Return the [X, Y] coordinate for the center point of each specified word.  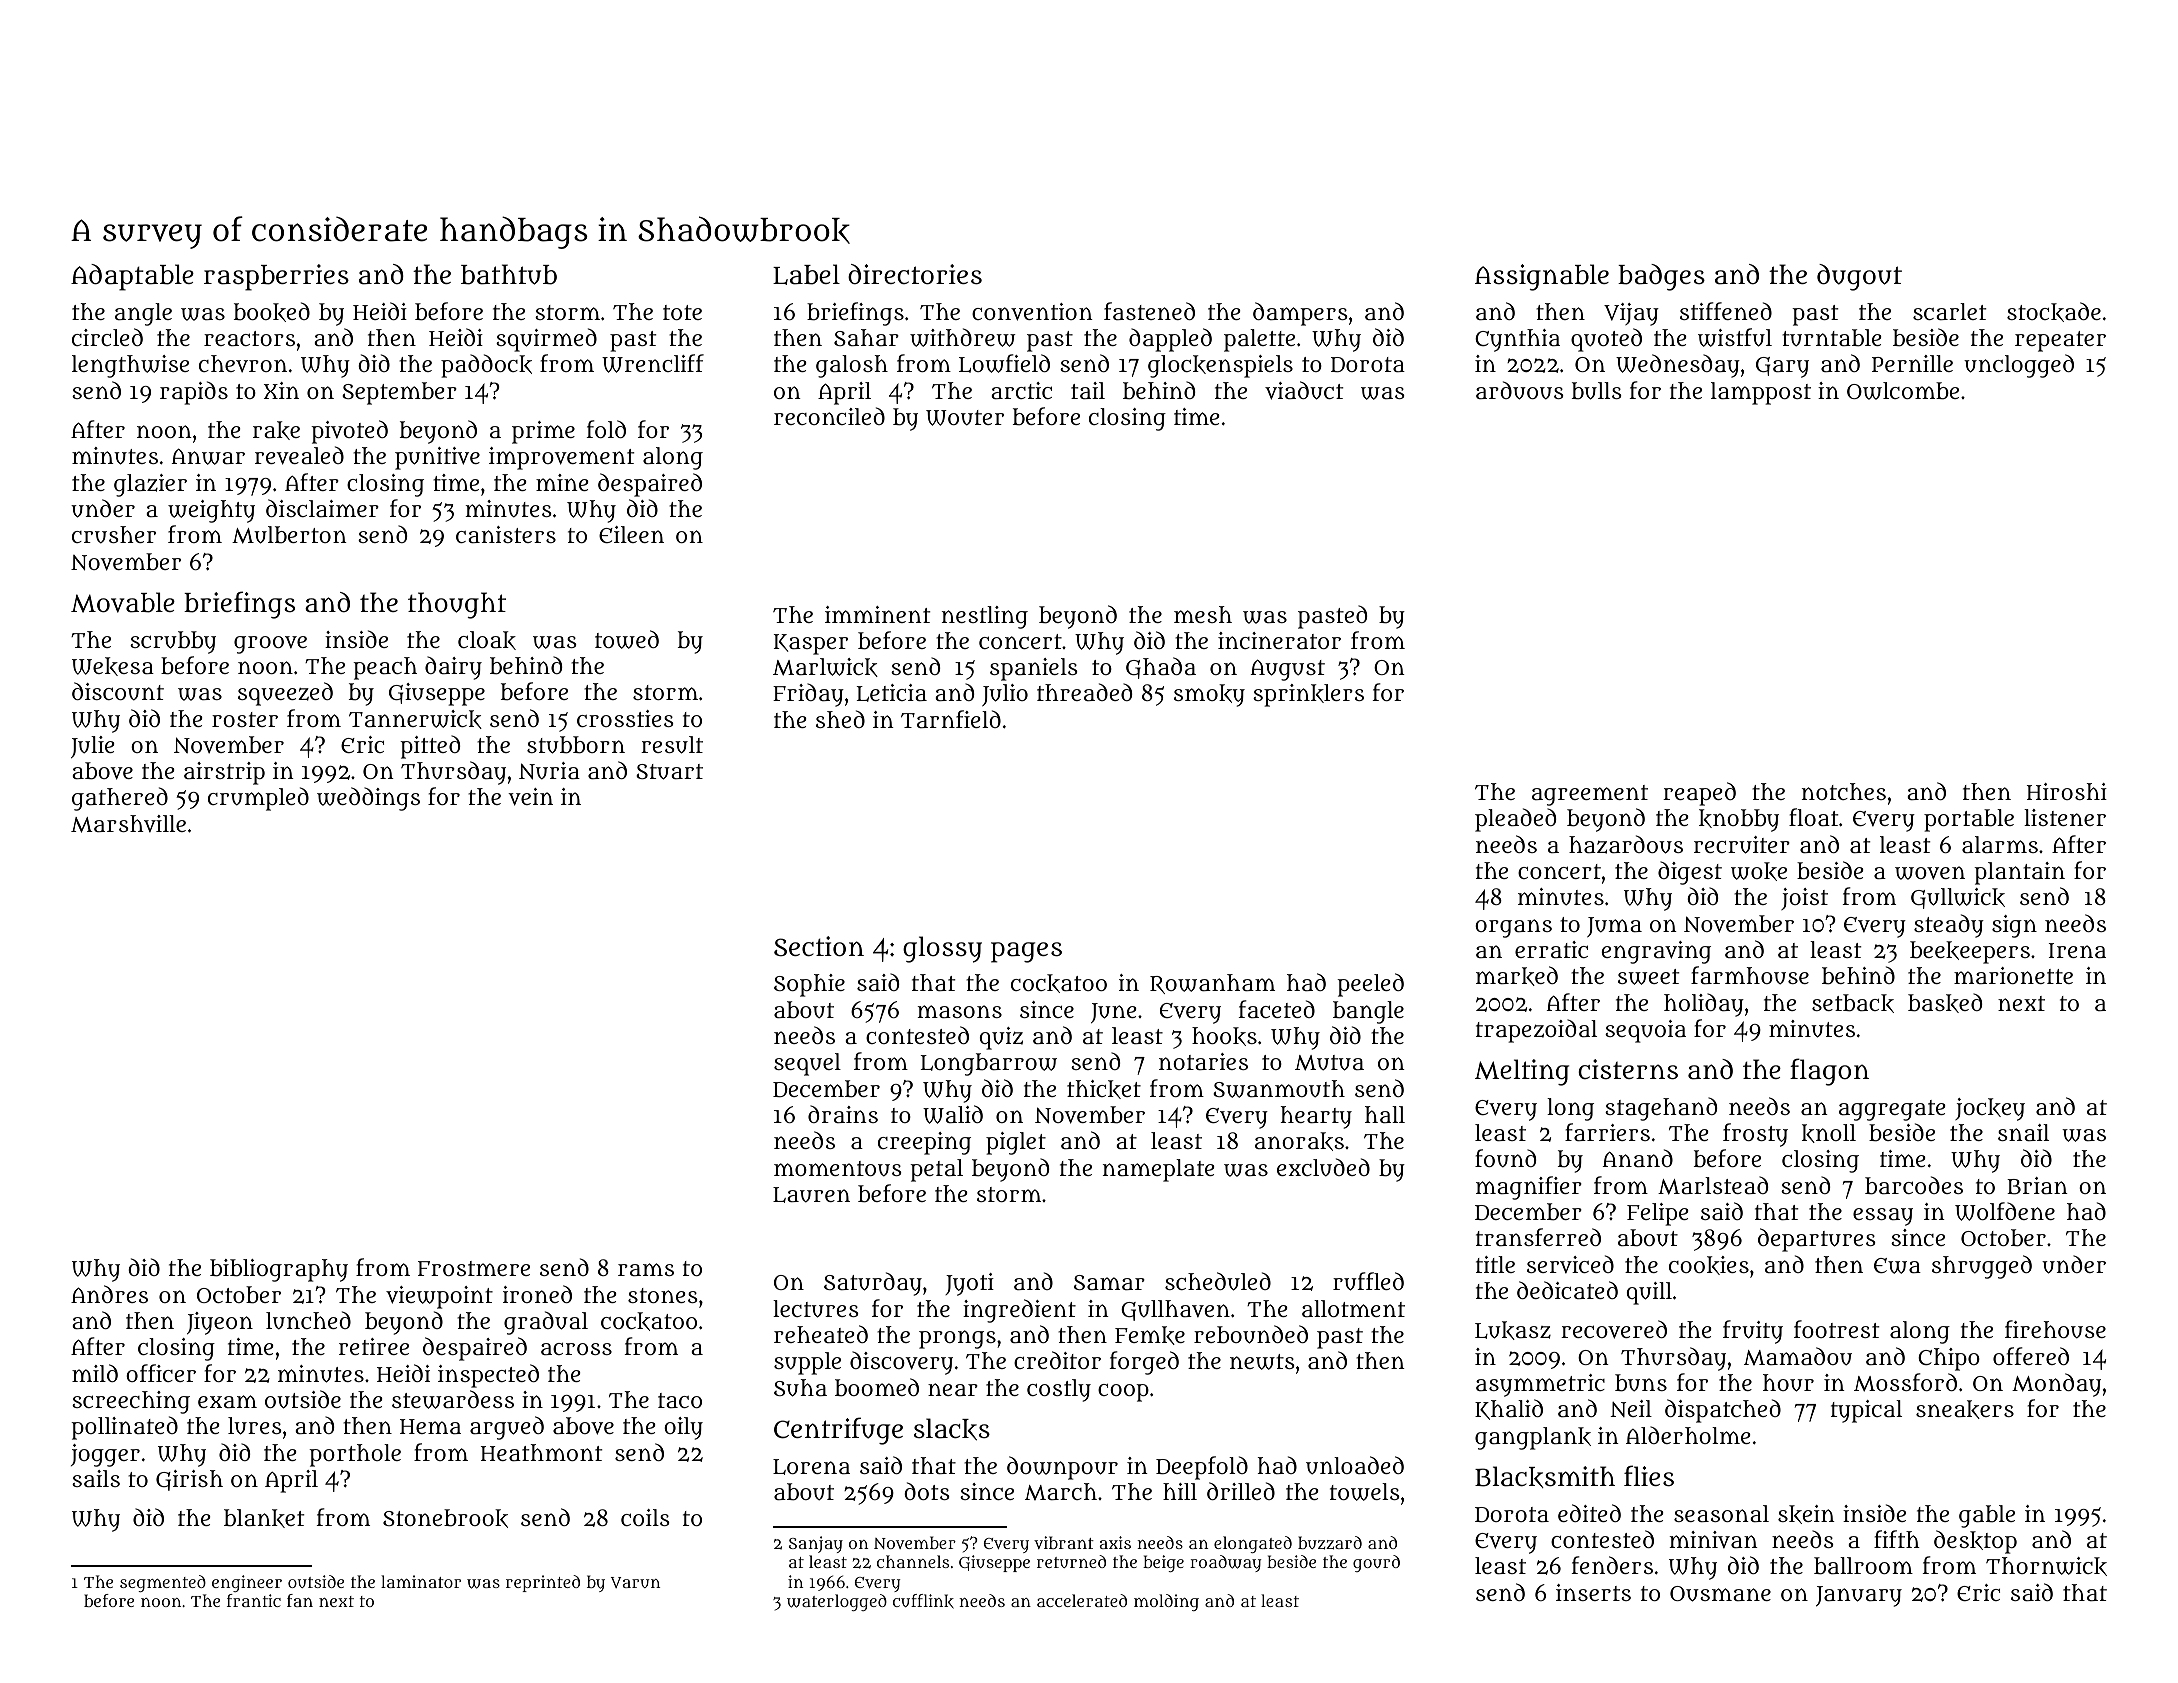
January [1859, 1596]
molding [1166, 1602]
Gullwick [1958, 898]
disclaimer [322, 508]
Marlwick [825, 667]
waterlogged [837, 1602]
